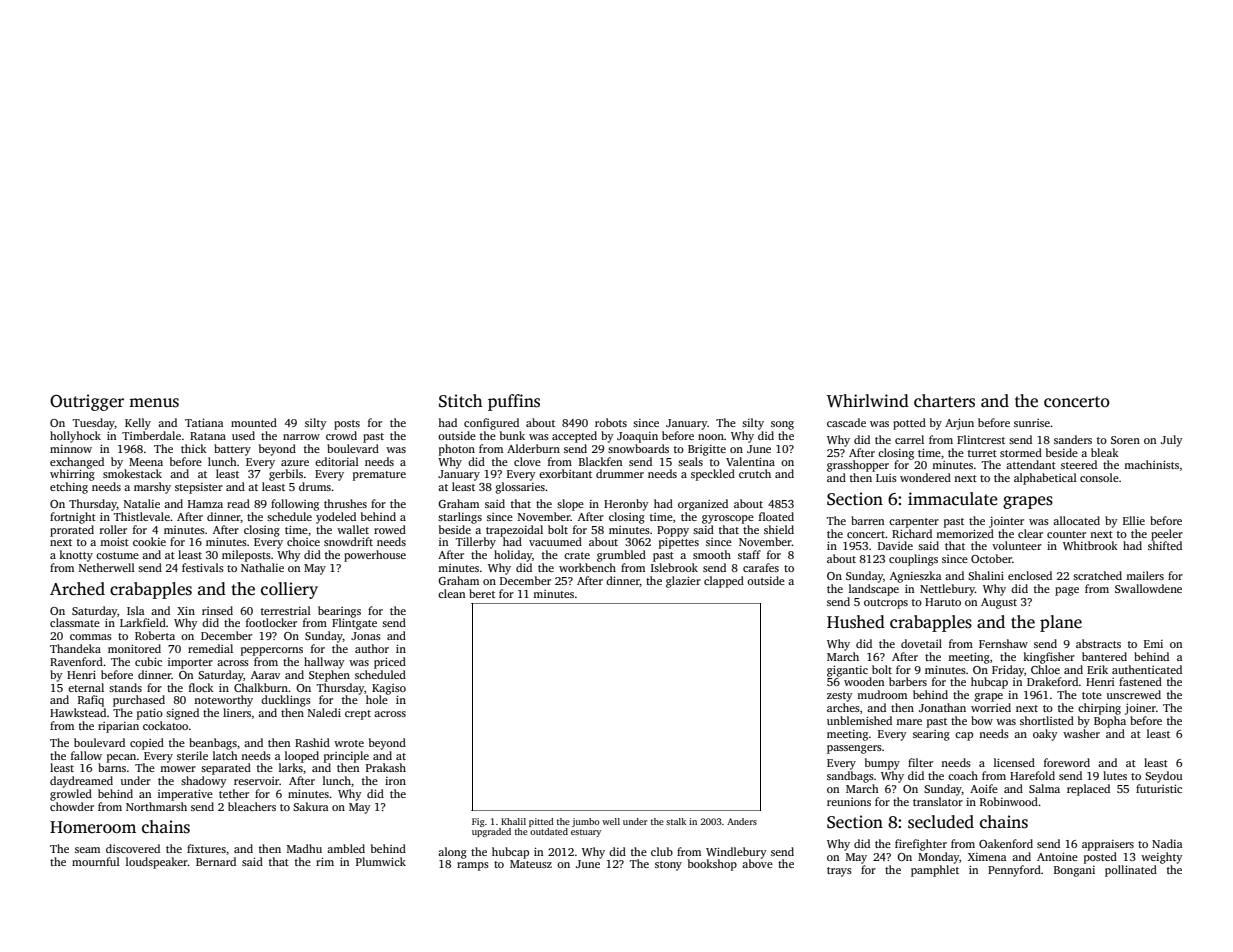 The width and height of the screenshot is (1233, 952). What do you see at coordinates (620, 473) in the screenshot?
I see `drummer` at bounding box center [620, 473].
